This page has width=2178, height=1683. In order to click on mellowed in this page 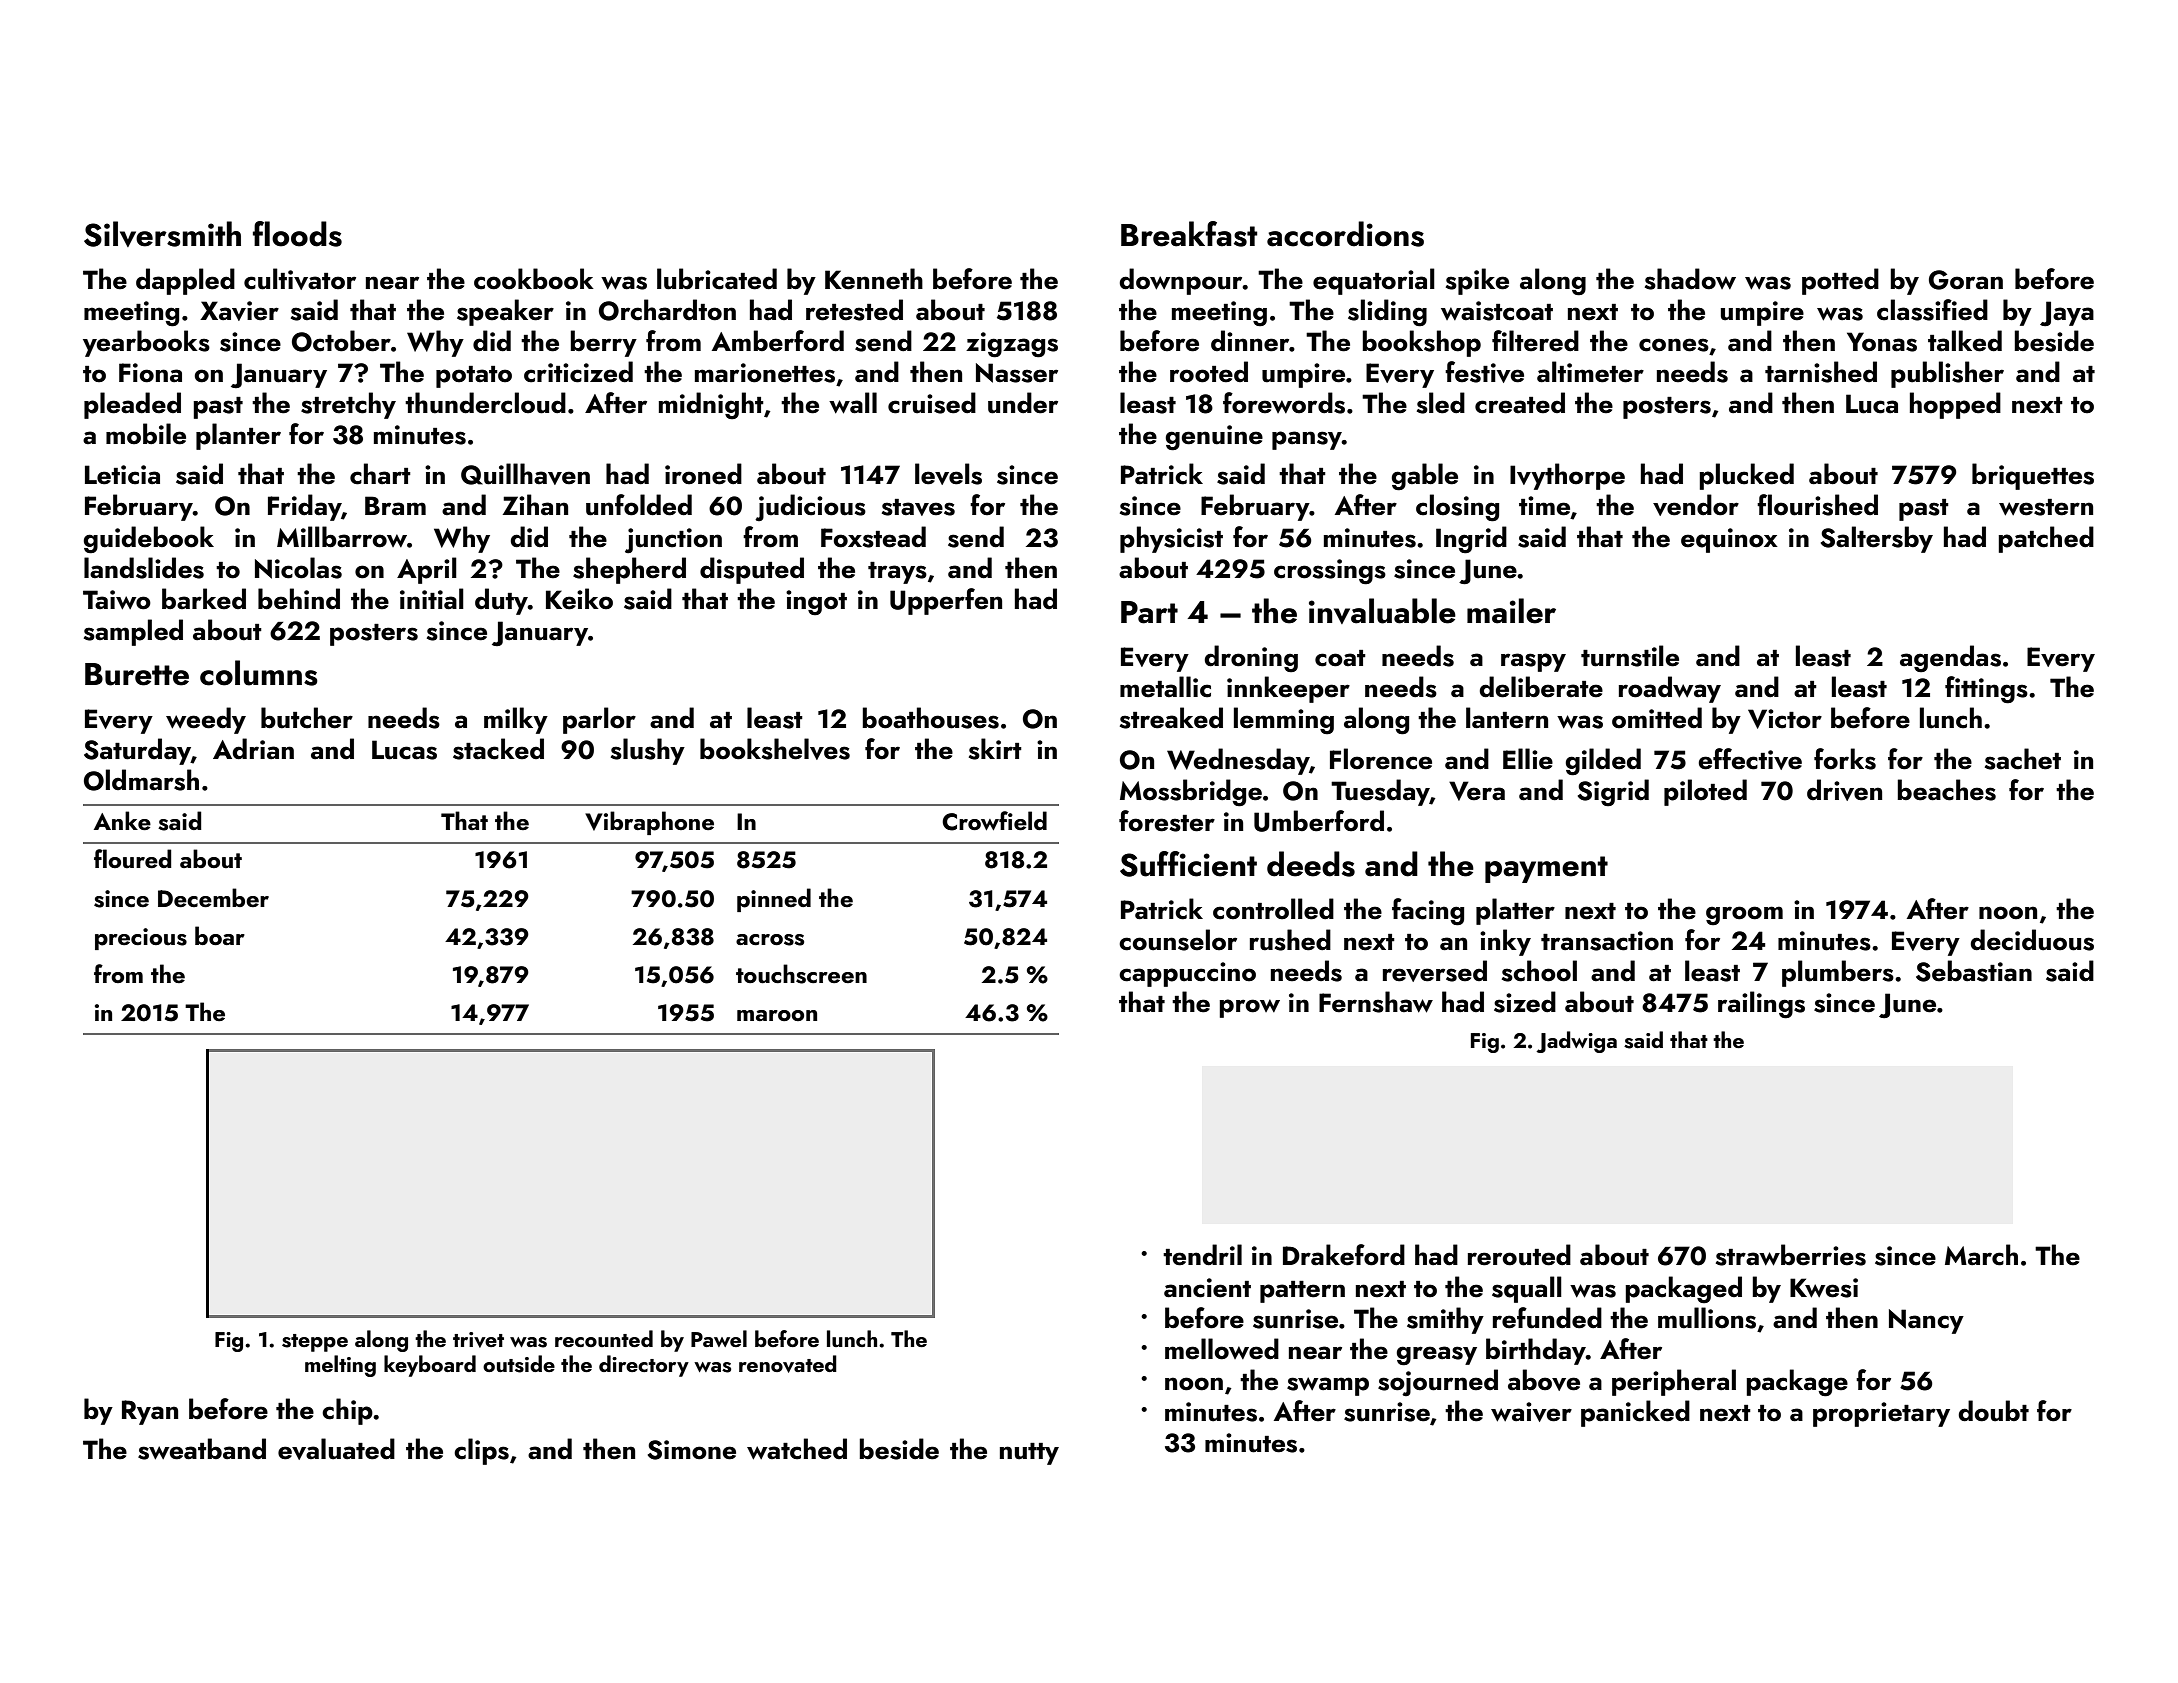, I will do `click(1222, 1349)`.
